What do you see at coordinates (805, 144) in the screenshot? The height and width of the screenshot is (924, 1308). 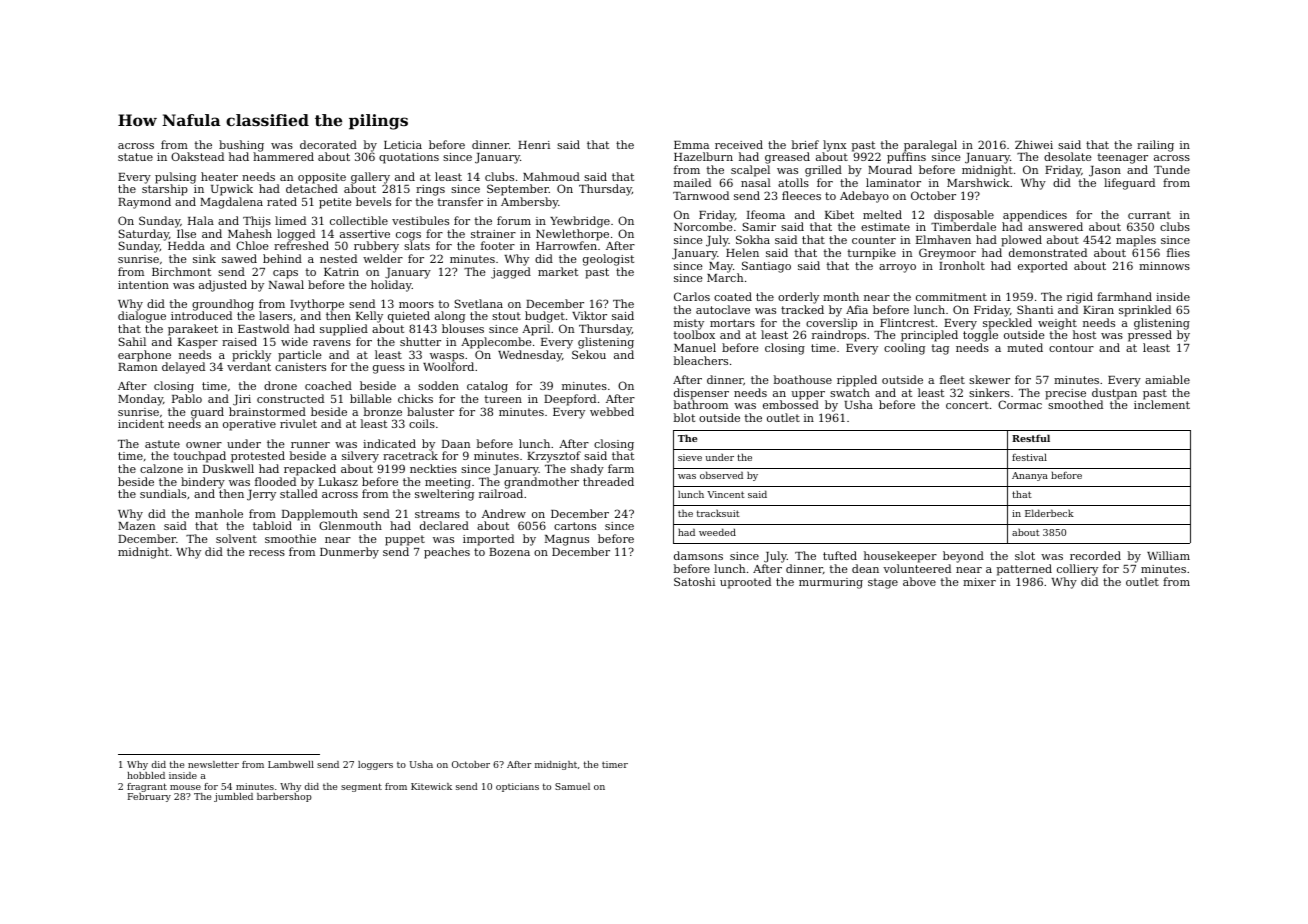 I see `brief` at bounding box center [805, 144].
